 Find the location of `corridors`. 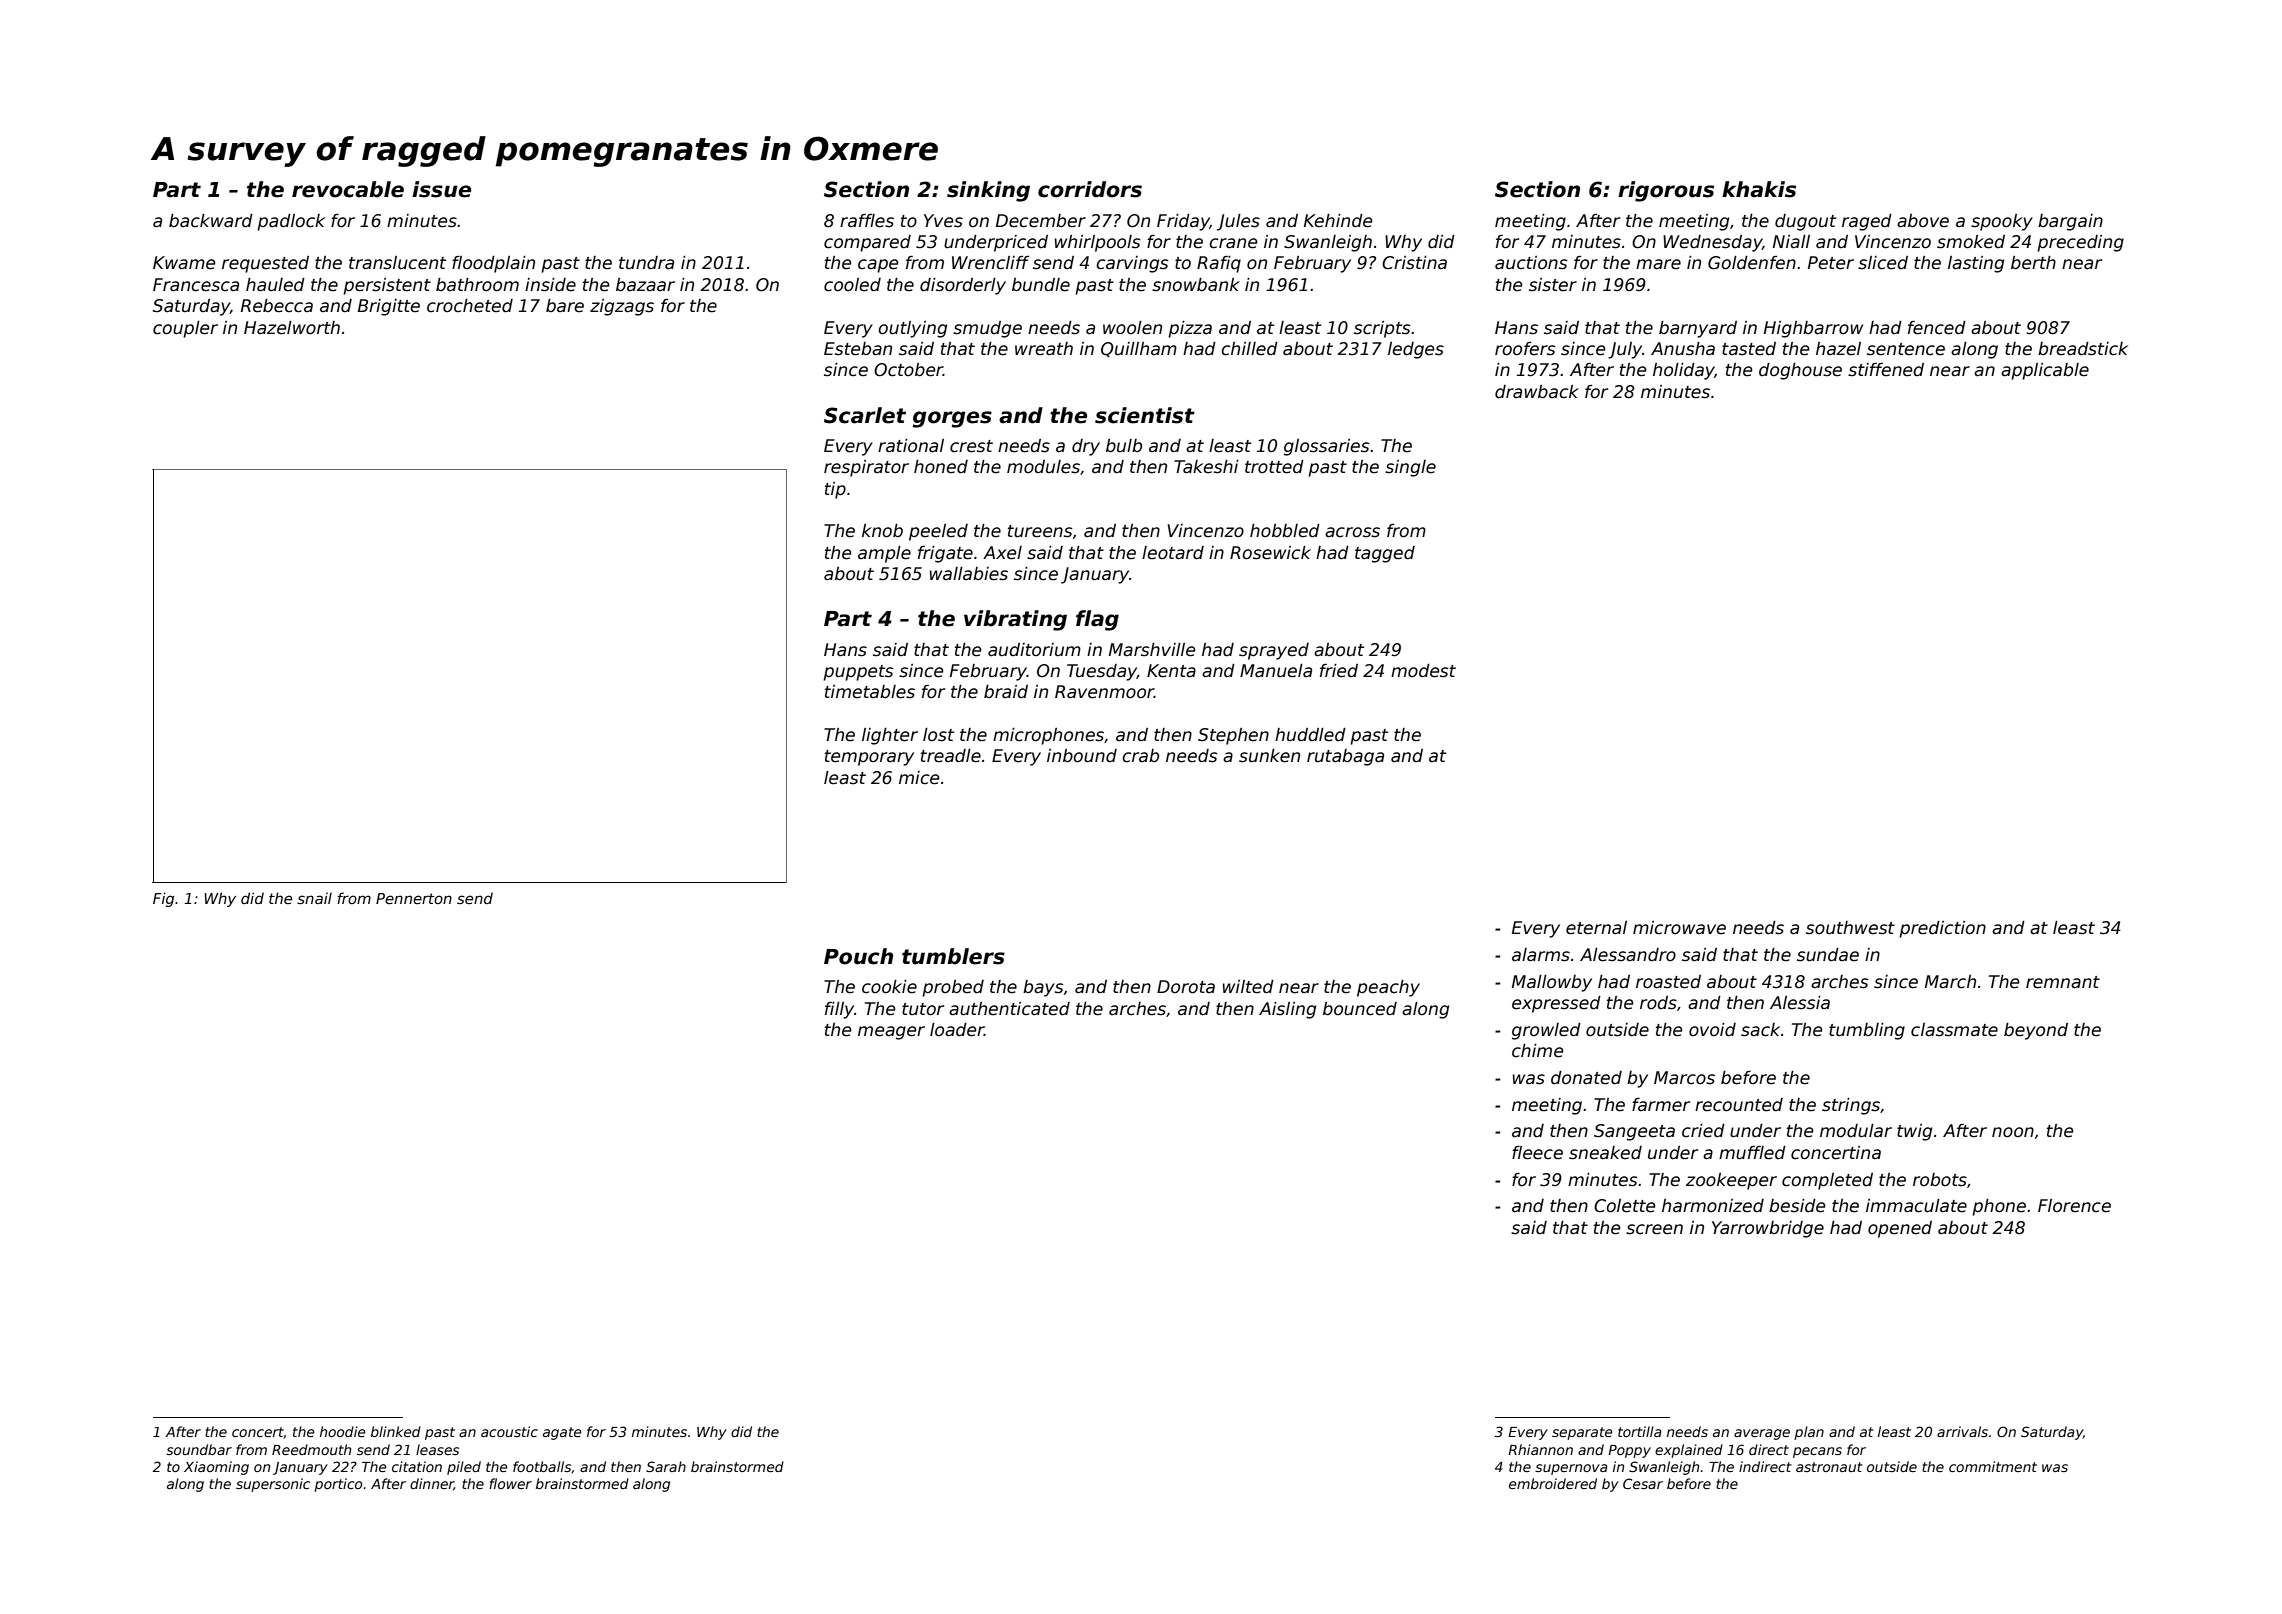

corridors is located at coordinates (1090, 189).
